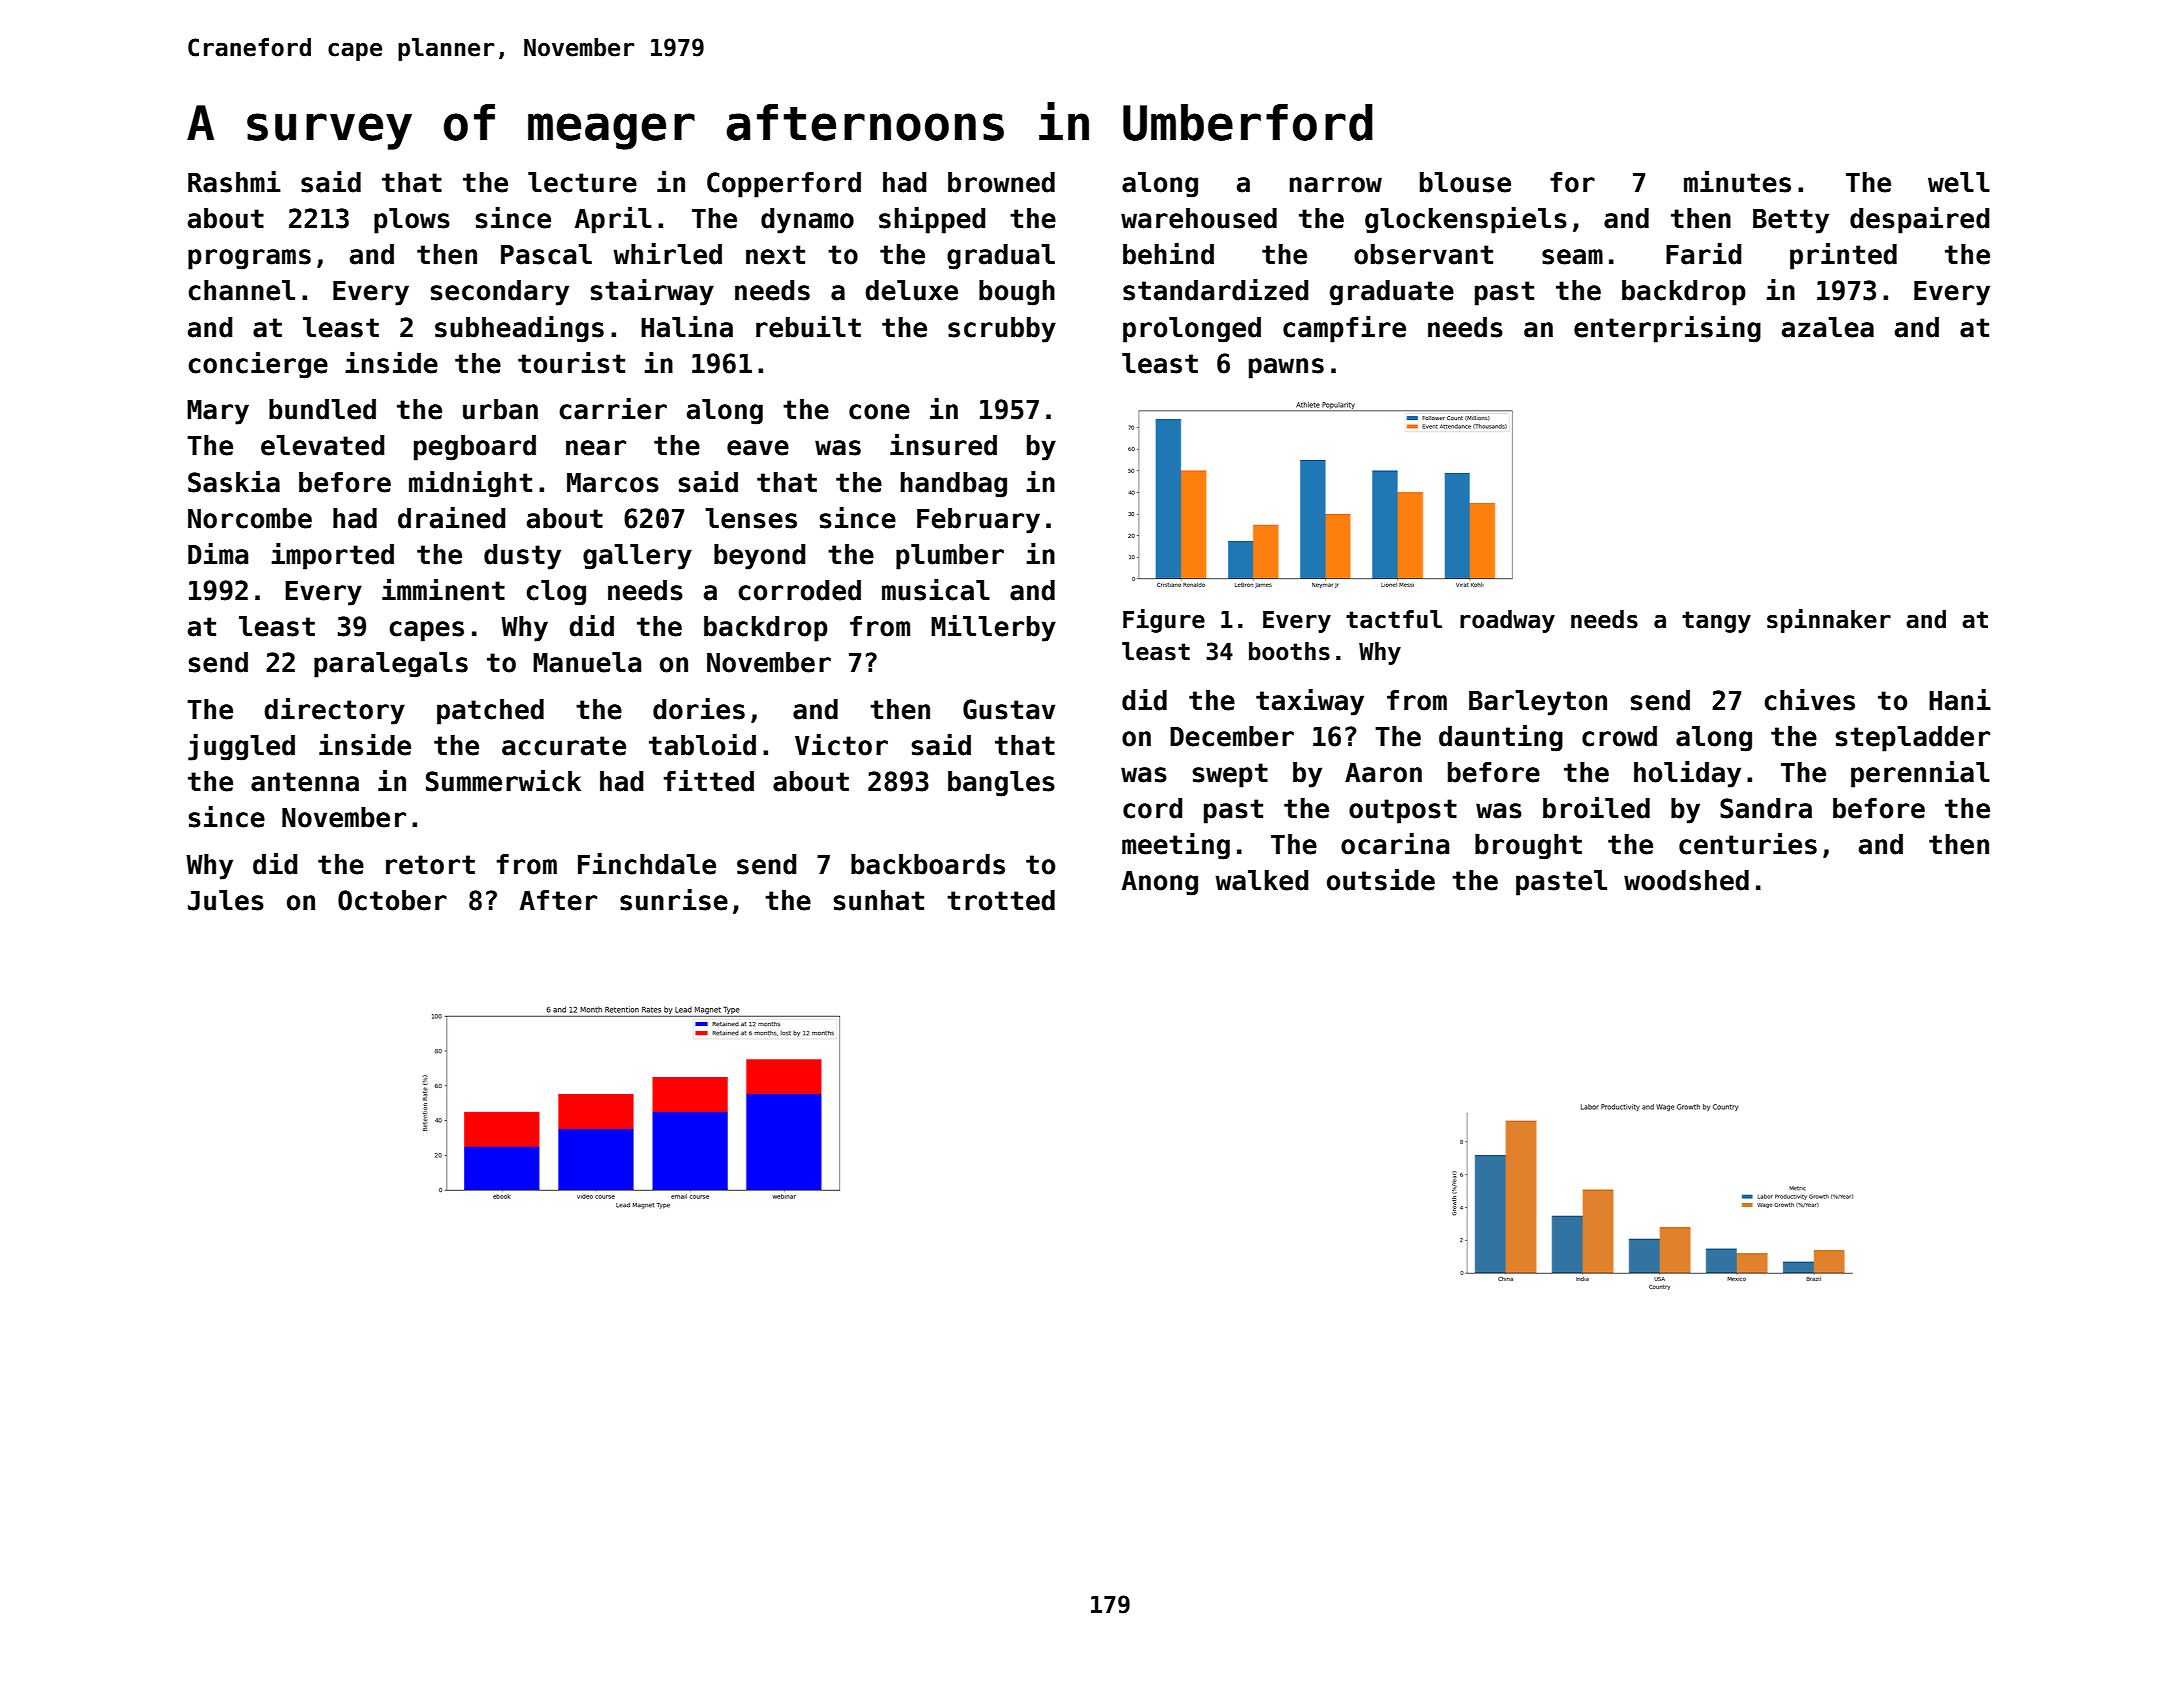  Describe the element at coordinates (241, 747) in the screenshot. I see `juggled` at that location.
